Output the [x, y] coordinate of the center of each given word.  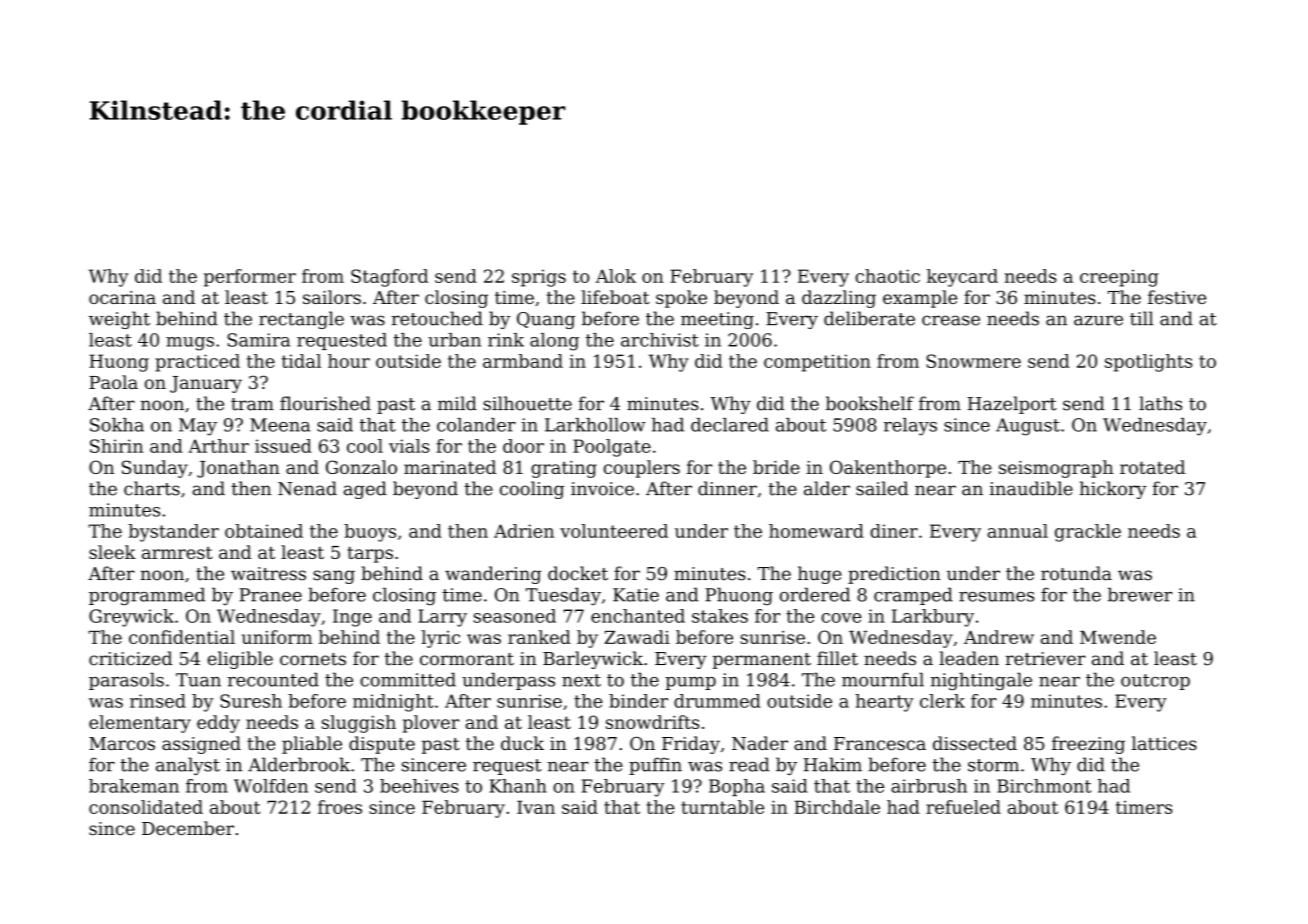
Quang [546, 320]
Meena [280, 425]
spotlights [1148, 363]
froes [340, 807]
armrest [177, 553]
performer [250, 278]
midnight [393, 703]
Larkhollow [595, 425]
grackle [1088, 533]
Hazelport [1012, 405]
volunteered [614, 531]
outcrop [1155, 682]
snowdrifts [652, 722]
